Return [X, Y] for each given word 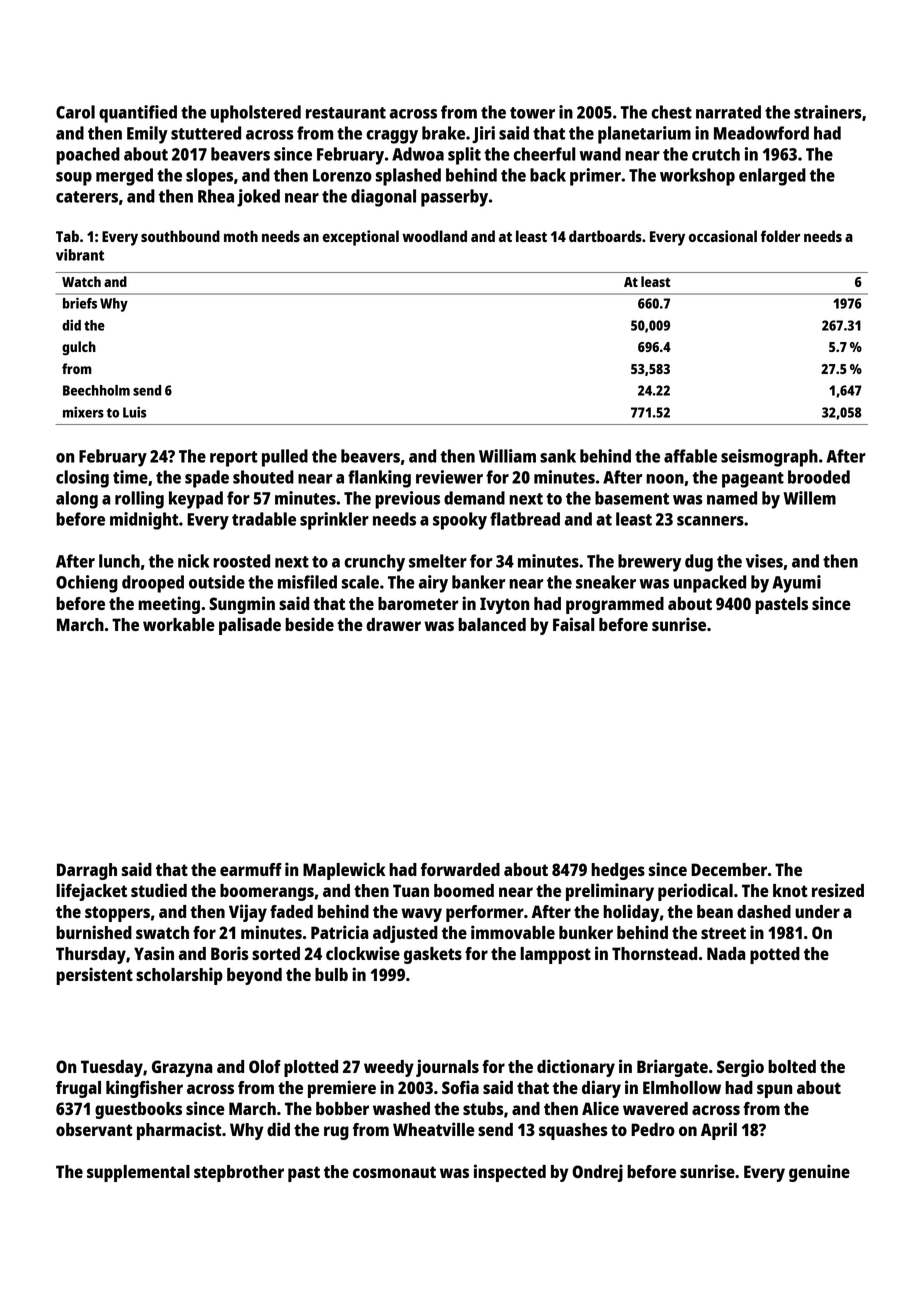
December [729, 869]
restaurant [346, 113]
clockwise [363, 953]
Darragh [87, 871]
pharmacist [179, 1131]
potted [775, 955]
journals [447, 1068]
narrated [728, 112]
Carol [75, 112]
